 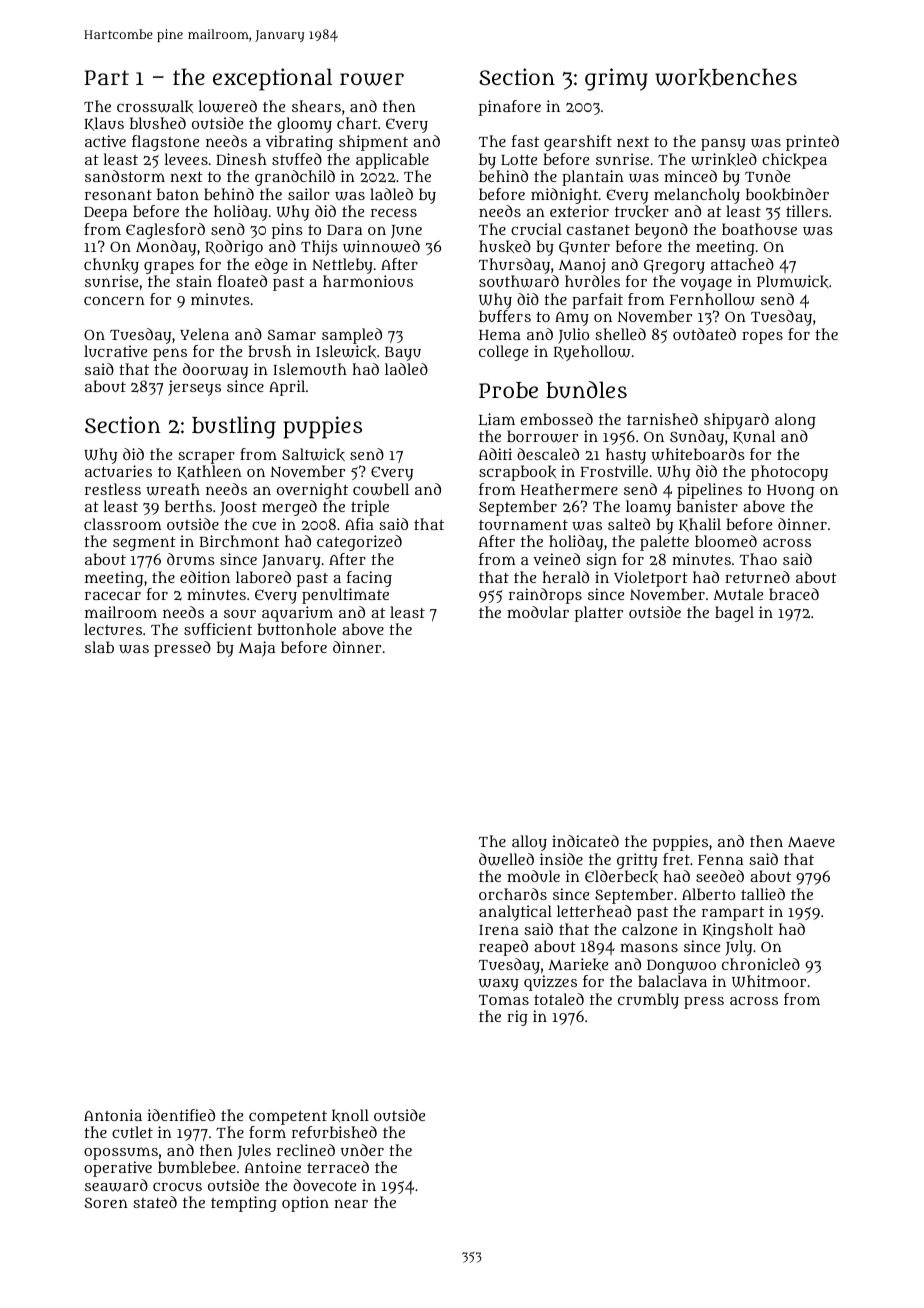 I want to click on sandstorm, so click(x=125, y=176).
